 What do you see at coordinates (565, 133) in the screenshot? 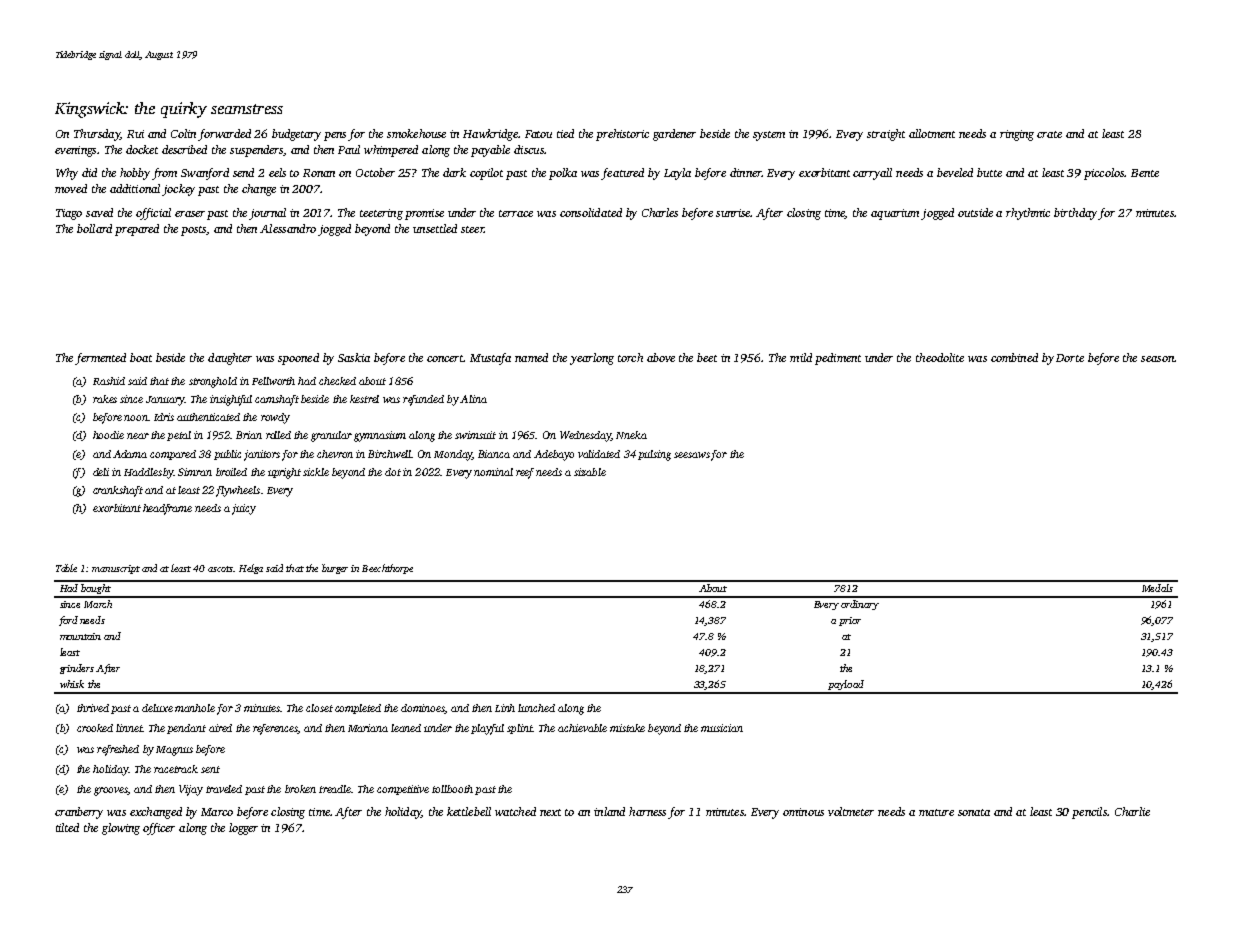
I see `tied` at bounding box center [565, 133].
